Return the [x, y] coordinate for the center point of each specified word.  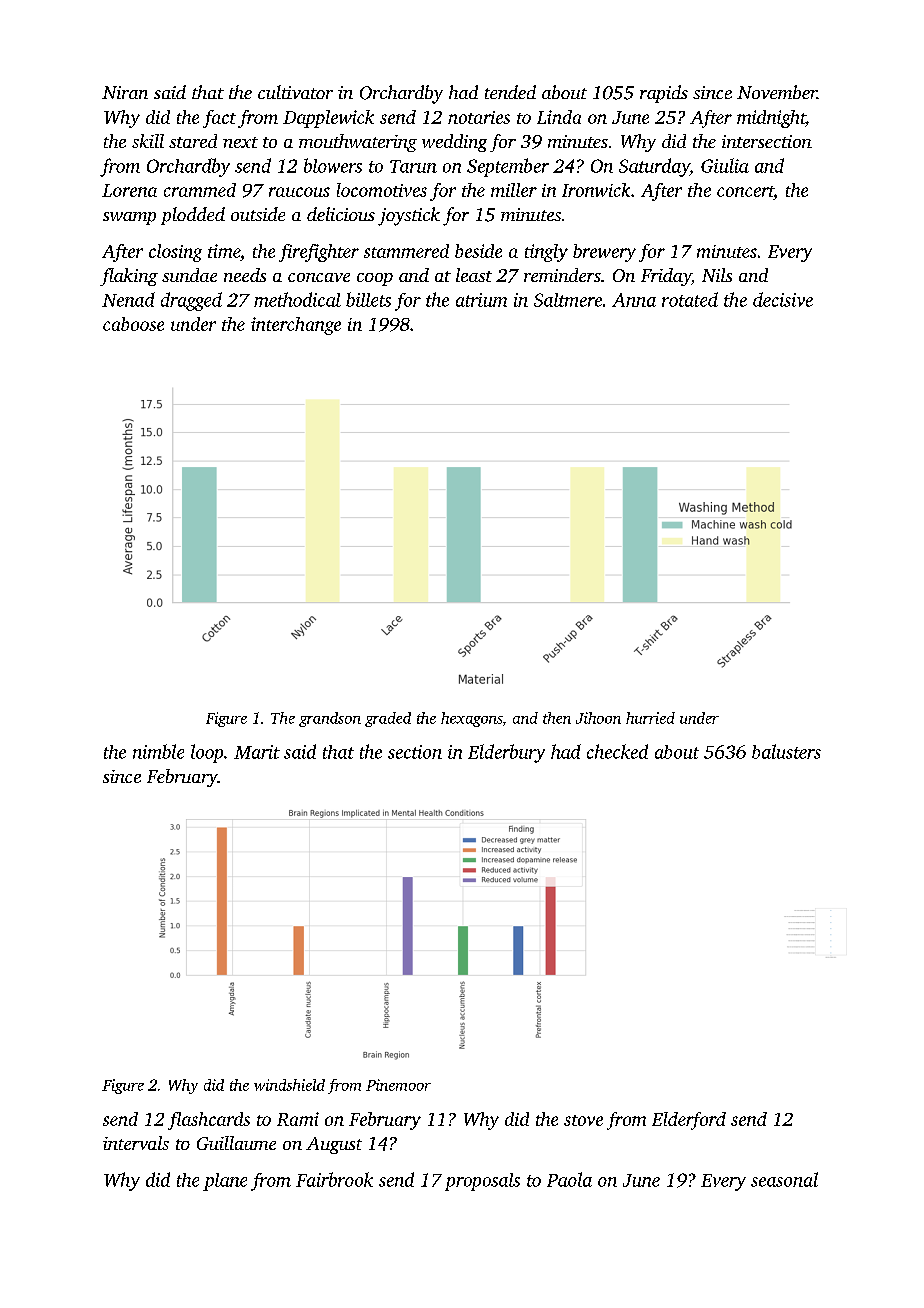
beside [478, 251]
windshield [289, 1085]
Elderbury [506, 753]
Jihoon [598, 718]
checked [617, 751]
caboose [133, 324]
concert [745, 193]
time [224, 251]
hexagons [471, 719]
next [240, 142]
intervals [136, 1143]
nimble [158, 751]
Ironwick [596, 190]
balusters [786, 751]
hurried [650, 718]
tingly [546, 253]
